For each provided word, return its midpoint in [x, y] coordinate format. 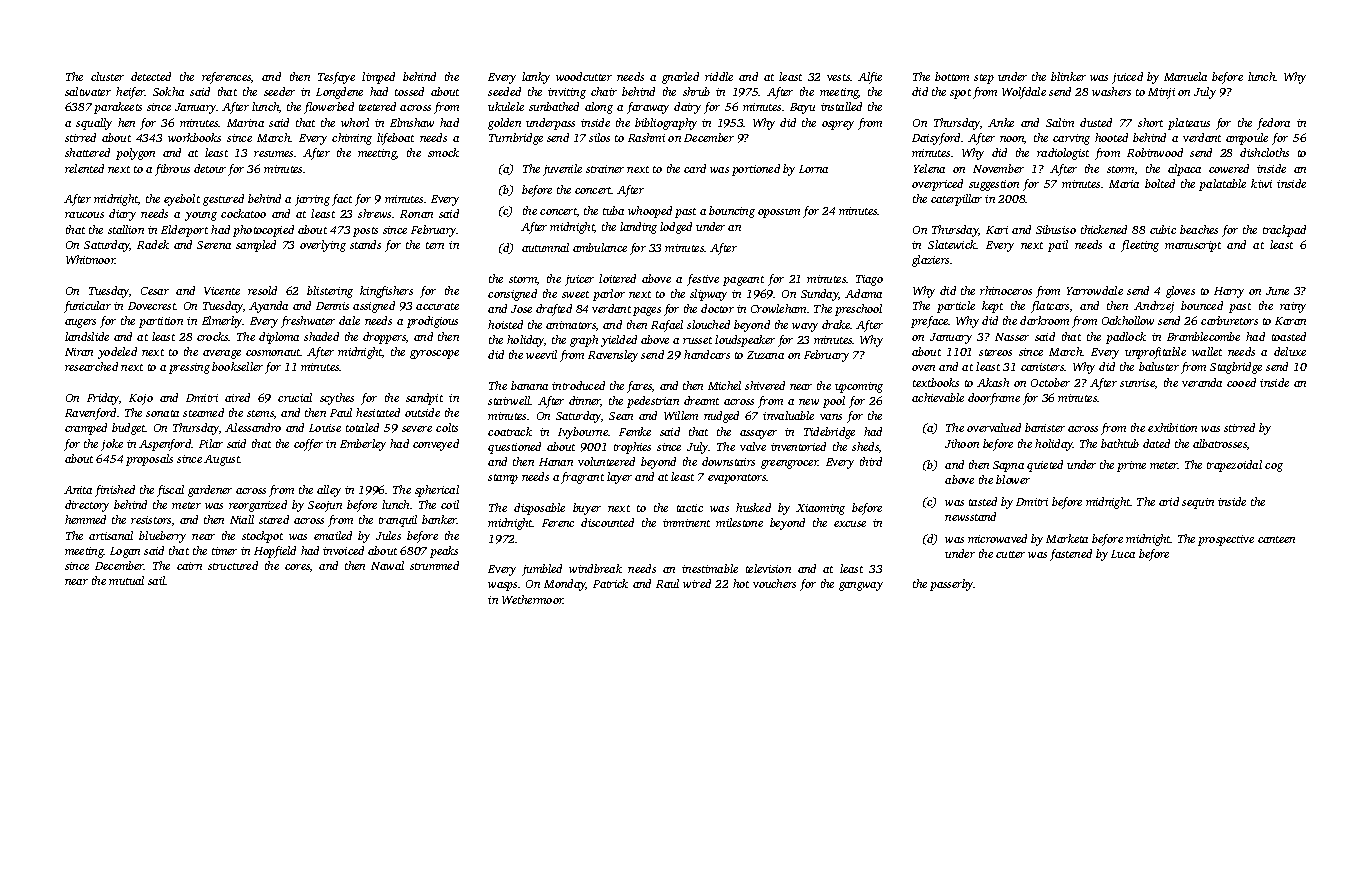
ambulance [600, 247]
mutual [126, 580]
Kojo [141, 399]
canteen [1276, 539]
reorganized [258, 506]
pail [1058, 246]
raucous [84, 215]
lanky [536, 78]
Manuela [1185, 76]
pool [834, 402]
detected [151, 76]
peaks [444, 552]
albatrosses [1220, 443]
